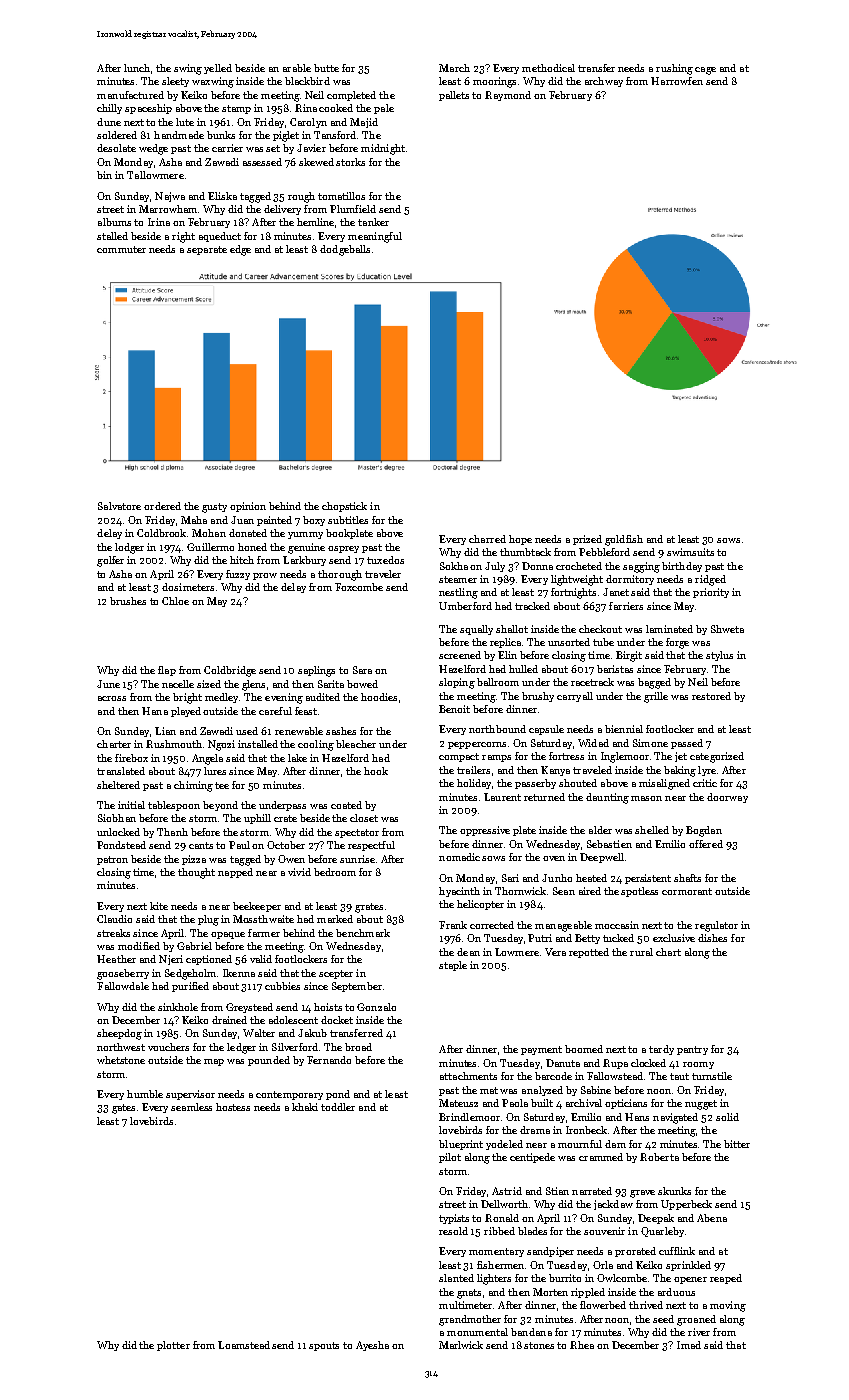 This screenshot has height=1400, width=849. What do you see at coordinates (341, 196) in the screenshot?
I see `tomatillos` at bounding box center [341, 196].
